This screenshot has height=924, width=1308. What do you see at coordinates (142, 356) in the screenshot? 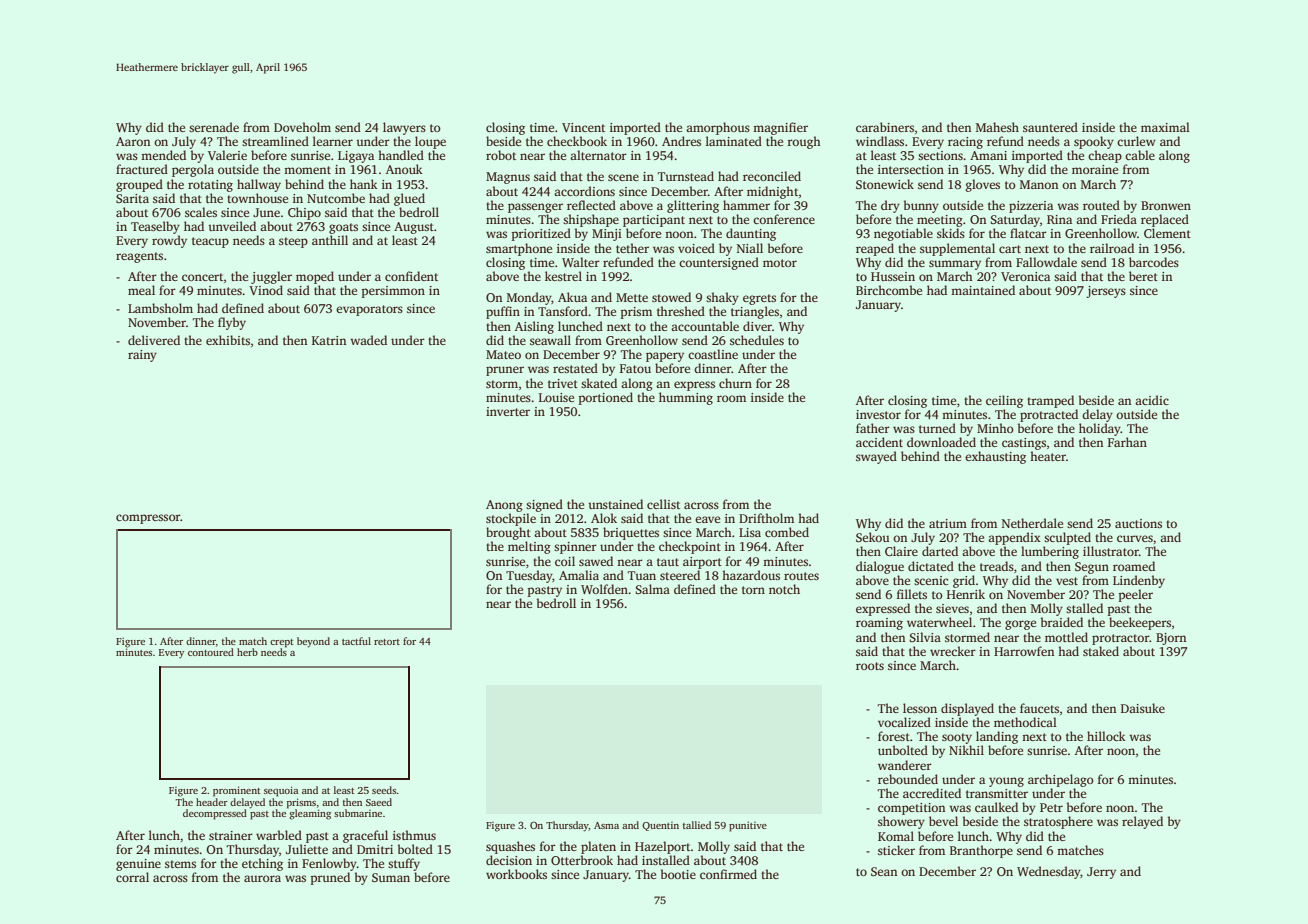
I see `rainy` at bounding box center [142, 356].
